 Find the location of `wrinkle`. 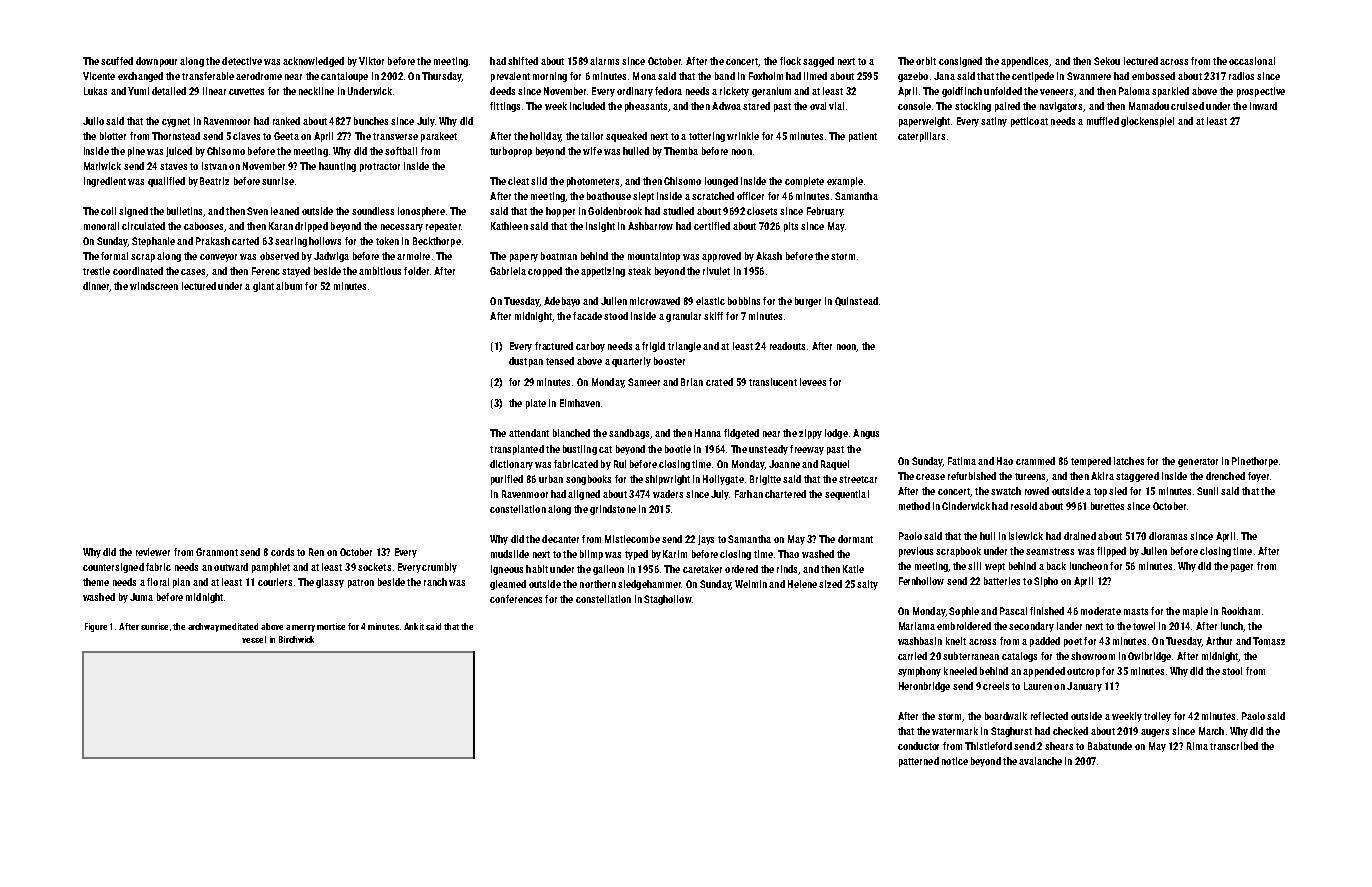

wrinkle is located at coordinates (743, 136).
